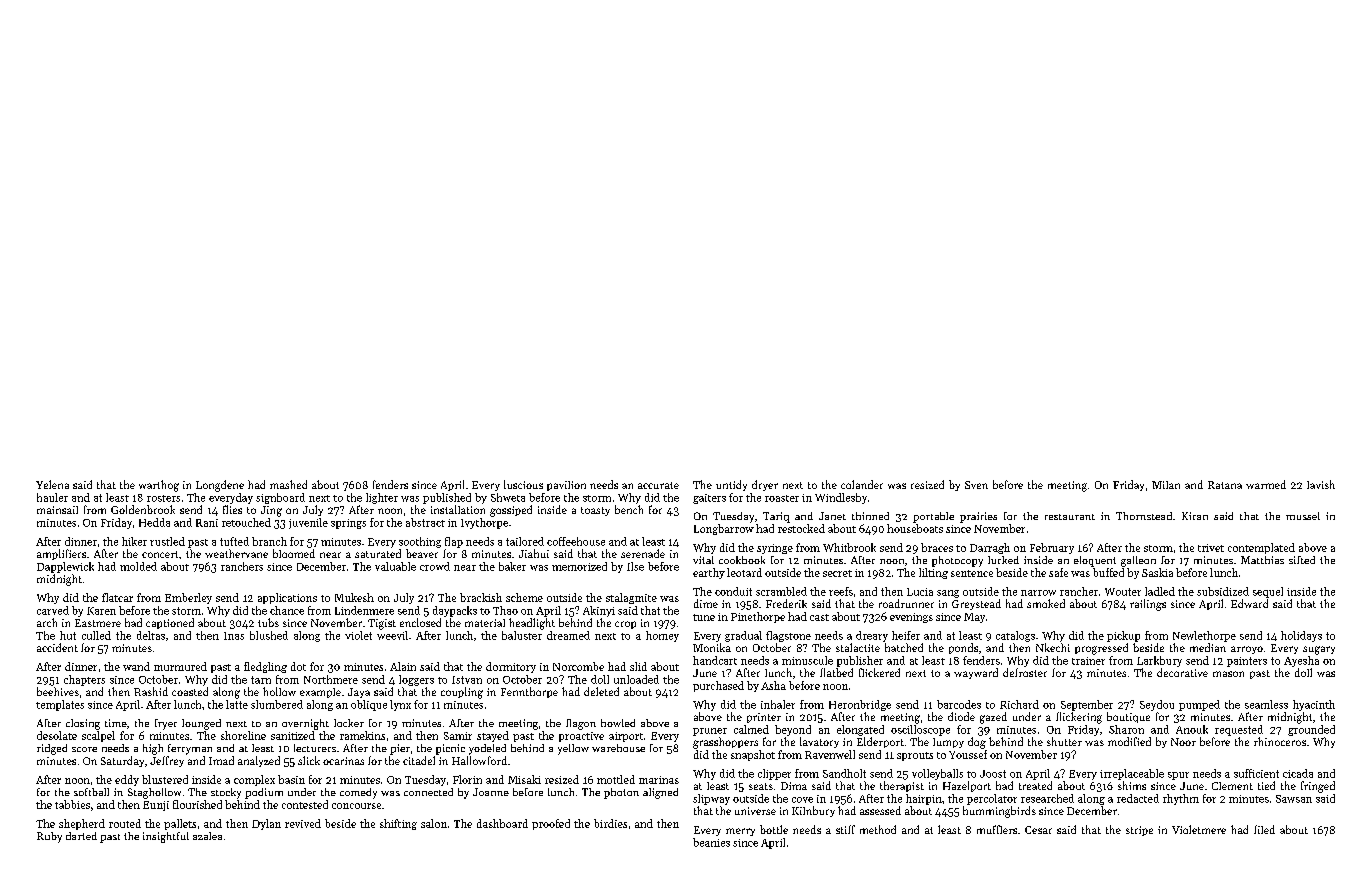  What do you see at coordinates (454, 542) in the page?
I see `flap` at bounding box center [454, 542].
